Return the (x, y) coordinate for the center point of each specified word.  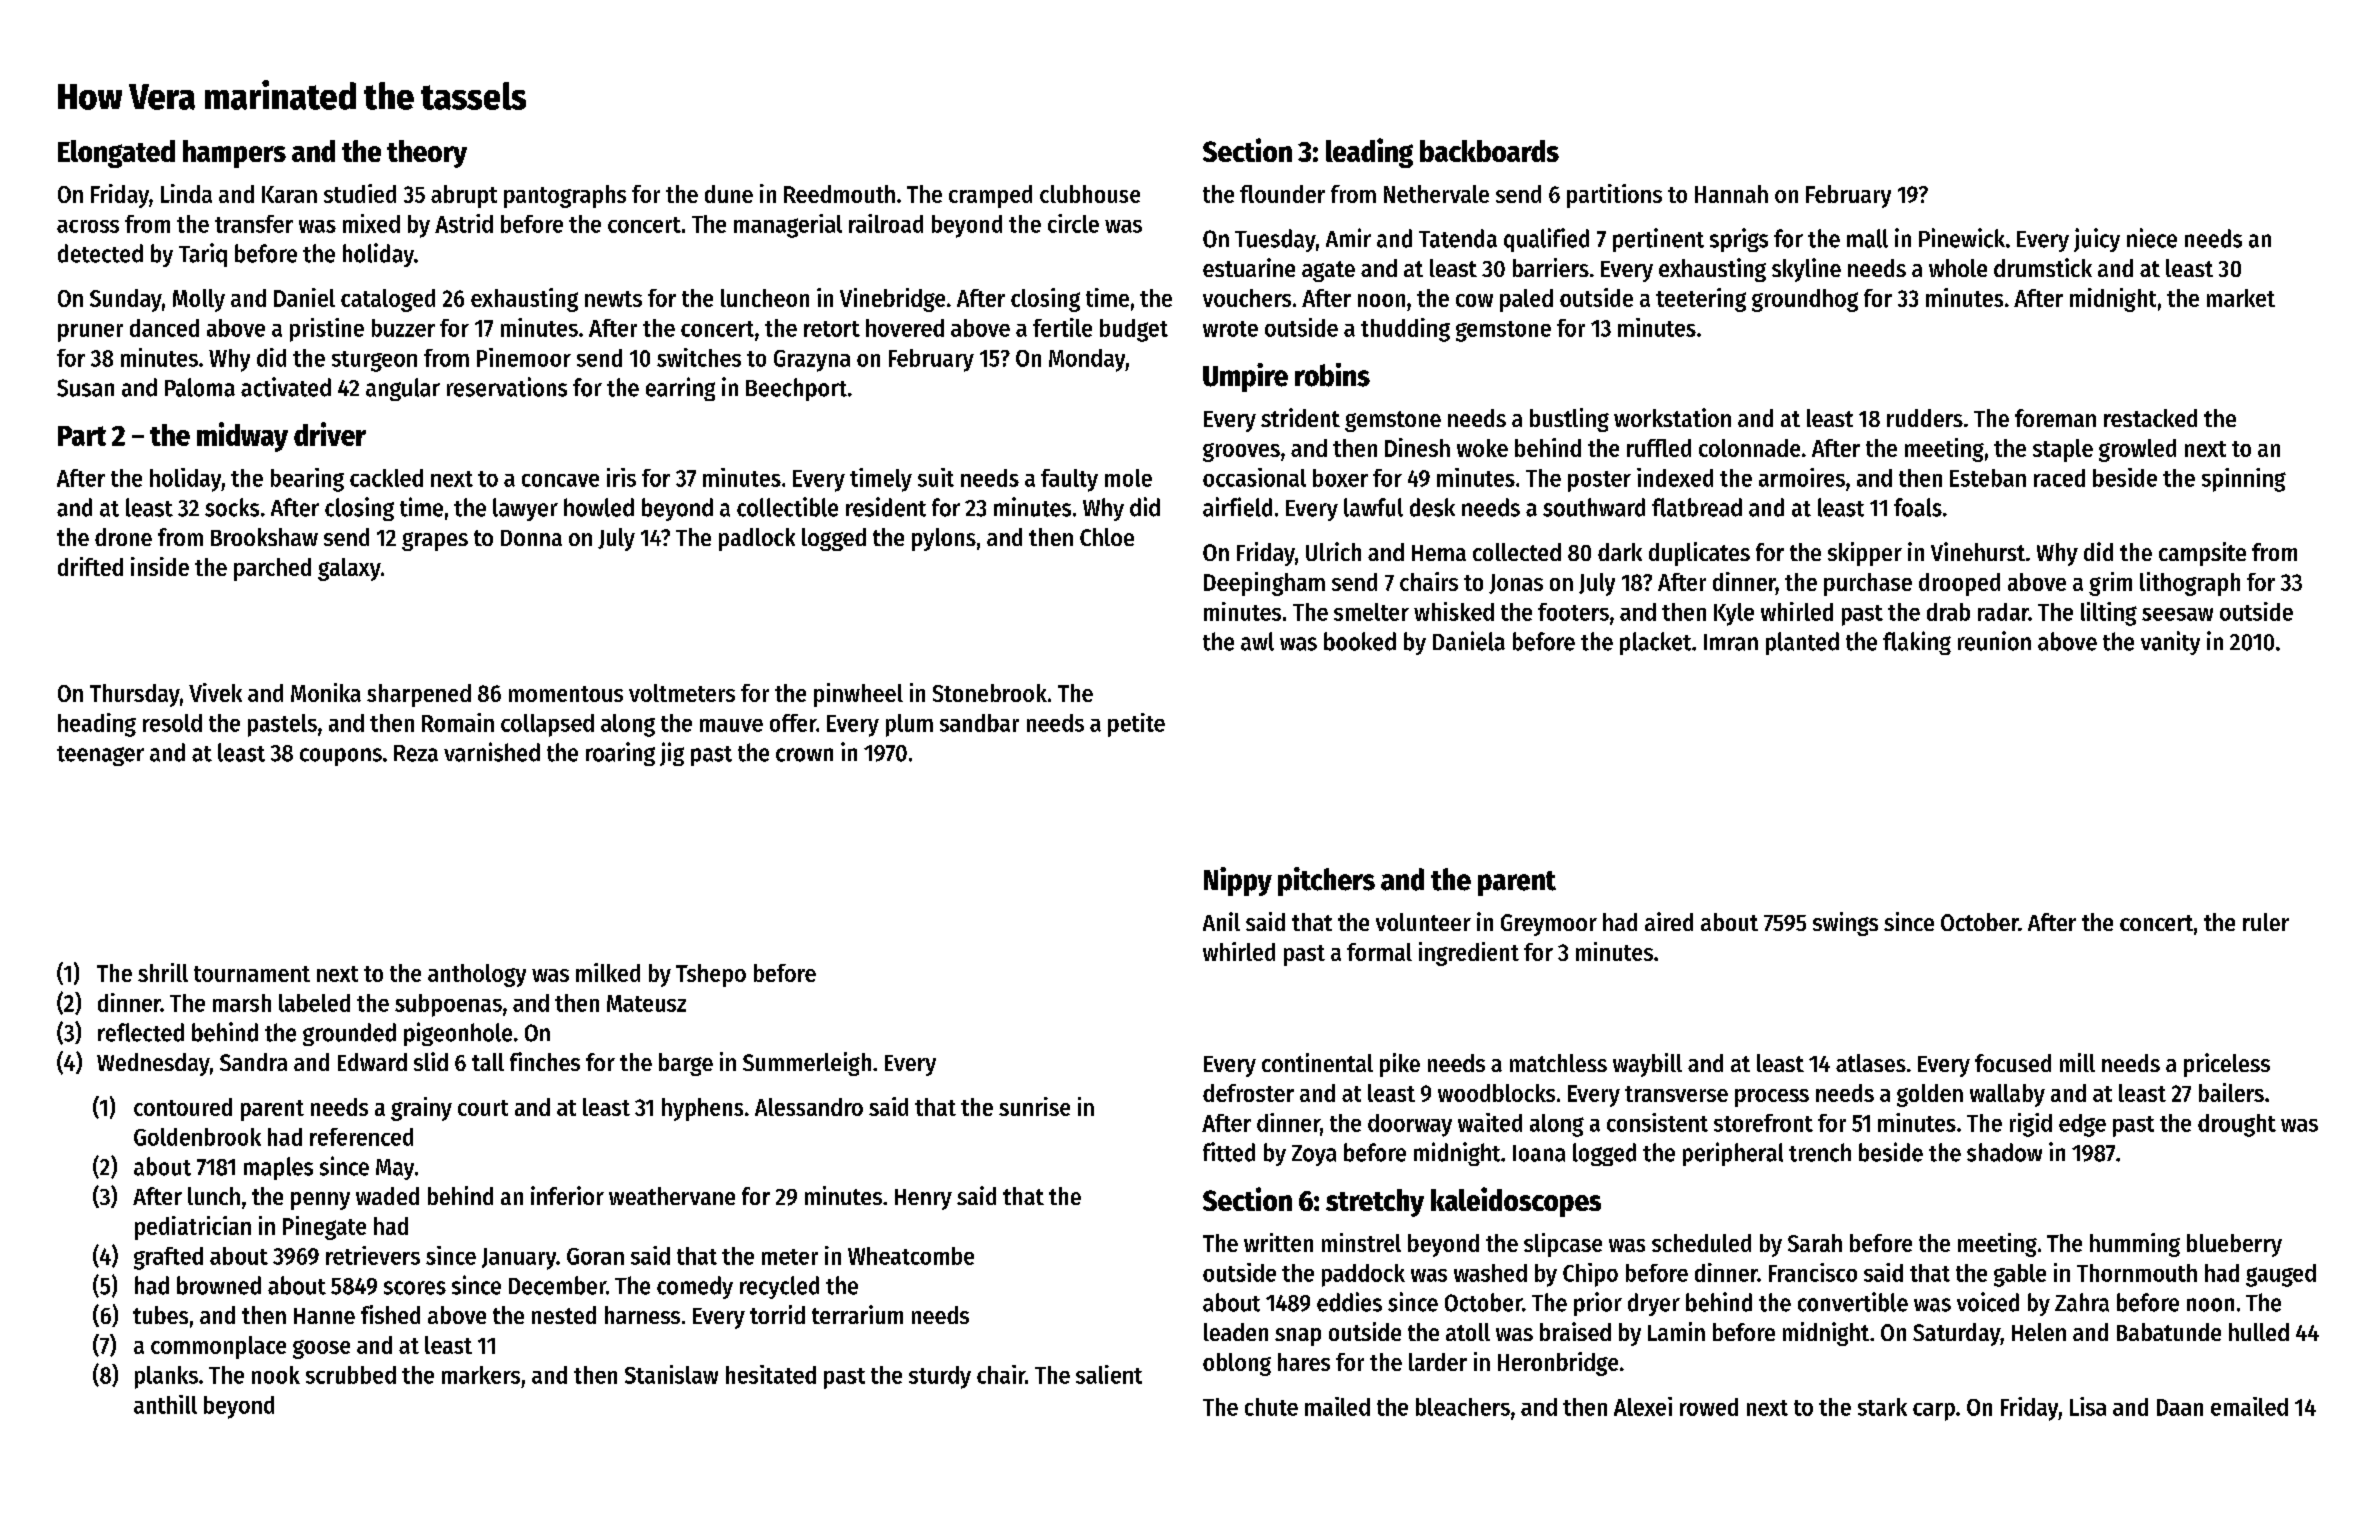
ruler (2266, 922)
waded (387, 1196)
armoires (1802, 477)
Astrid (464, 223)
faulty (1069, 480)
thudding (1405, 330)
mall (1867, 238)
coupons (341, 757)
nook (276, 1375)
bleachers (1463, 1407)
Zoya (1314, 1155)
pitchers (1326, 881)
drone (123, 537)
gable (2020, 1275)
